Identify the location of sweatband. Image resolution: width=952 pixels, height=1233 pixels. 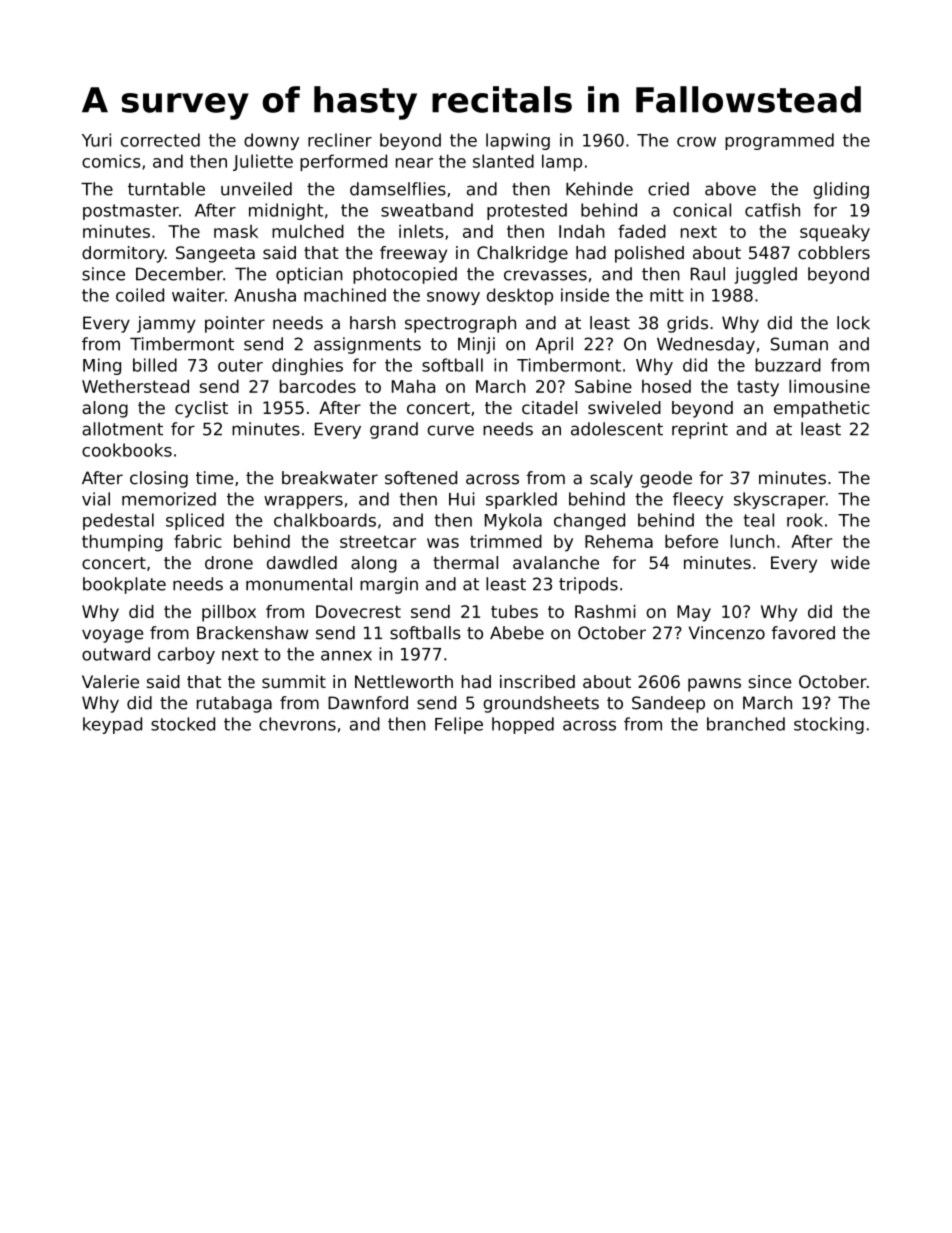
(427, 210).
